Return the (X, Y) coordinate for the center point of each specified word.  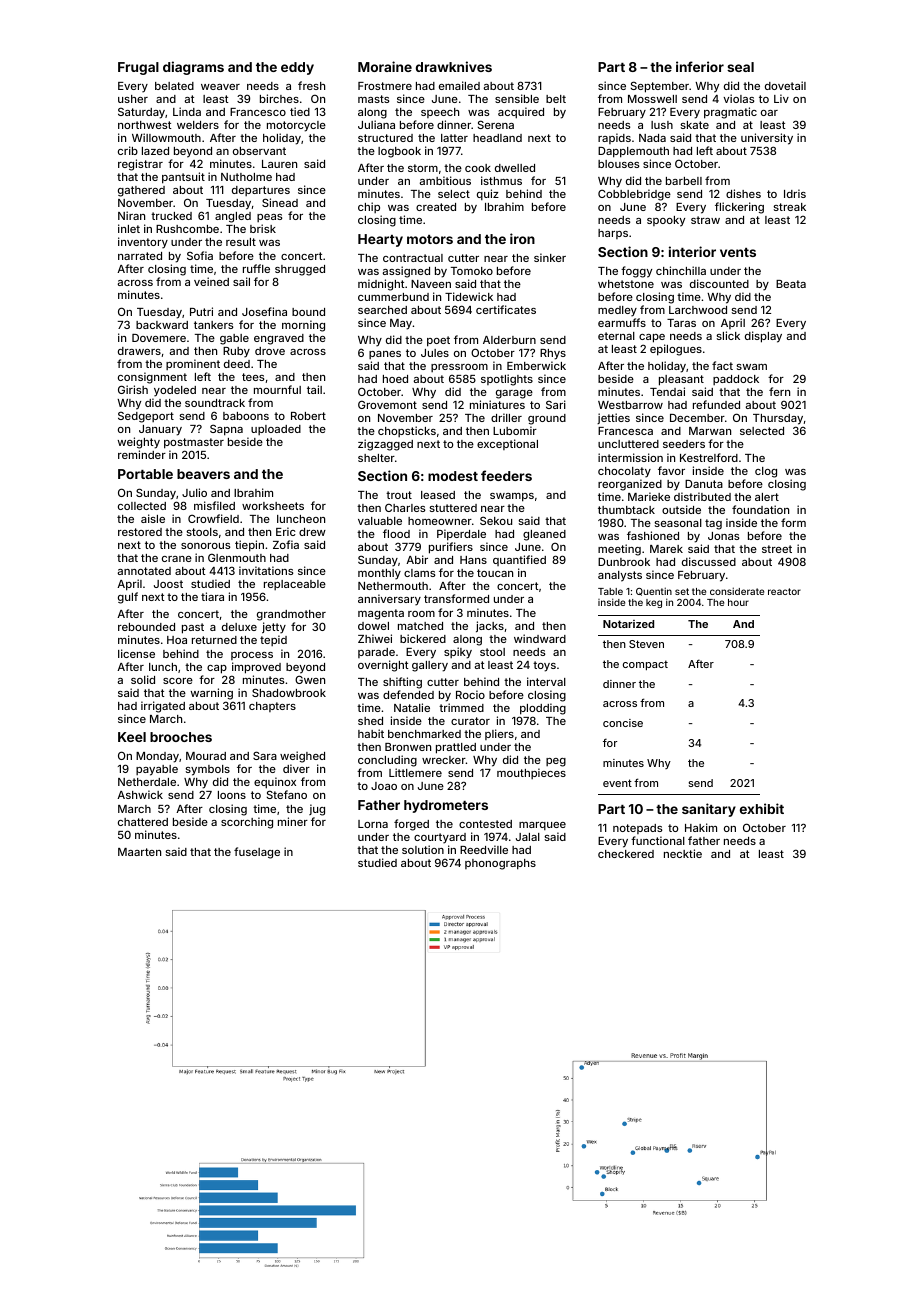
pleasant (681, 380)
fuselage (257, 853)
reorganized (630, 485)
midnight (381, 285)
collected (142, 506)
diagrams (193, 68)
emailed (459, 85)
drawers (139, 351)
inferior (700, 66)
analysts (620, 576)
